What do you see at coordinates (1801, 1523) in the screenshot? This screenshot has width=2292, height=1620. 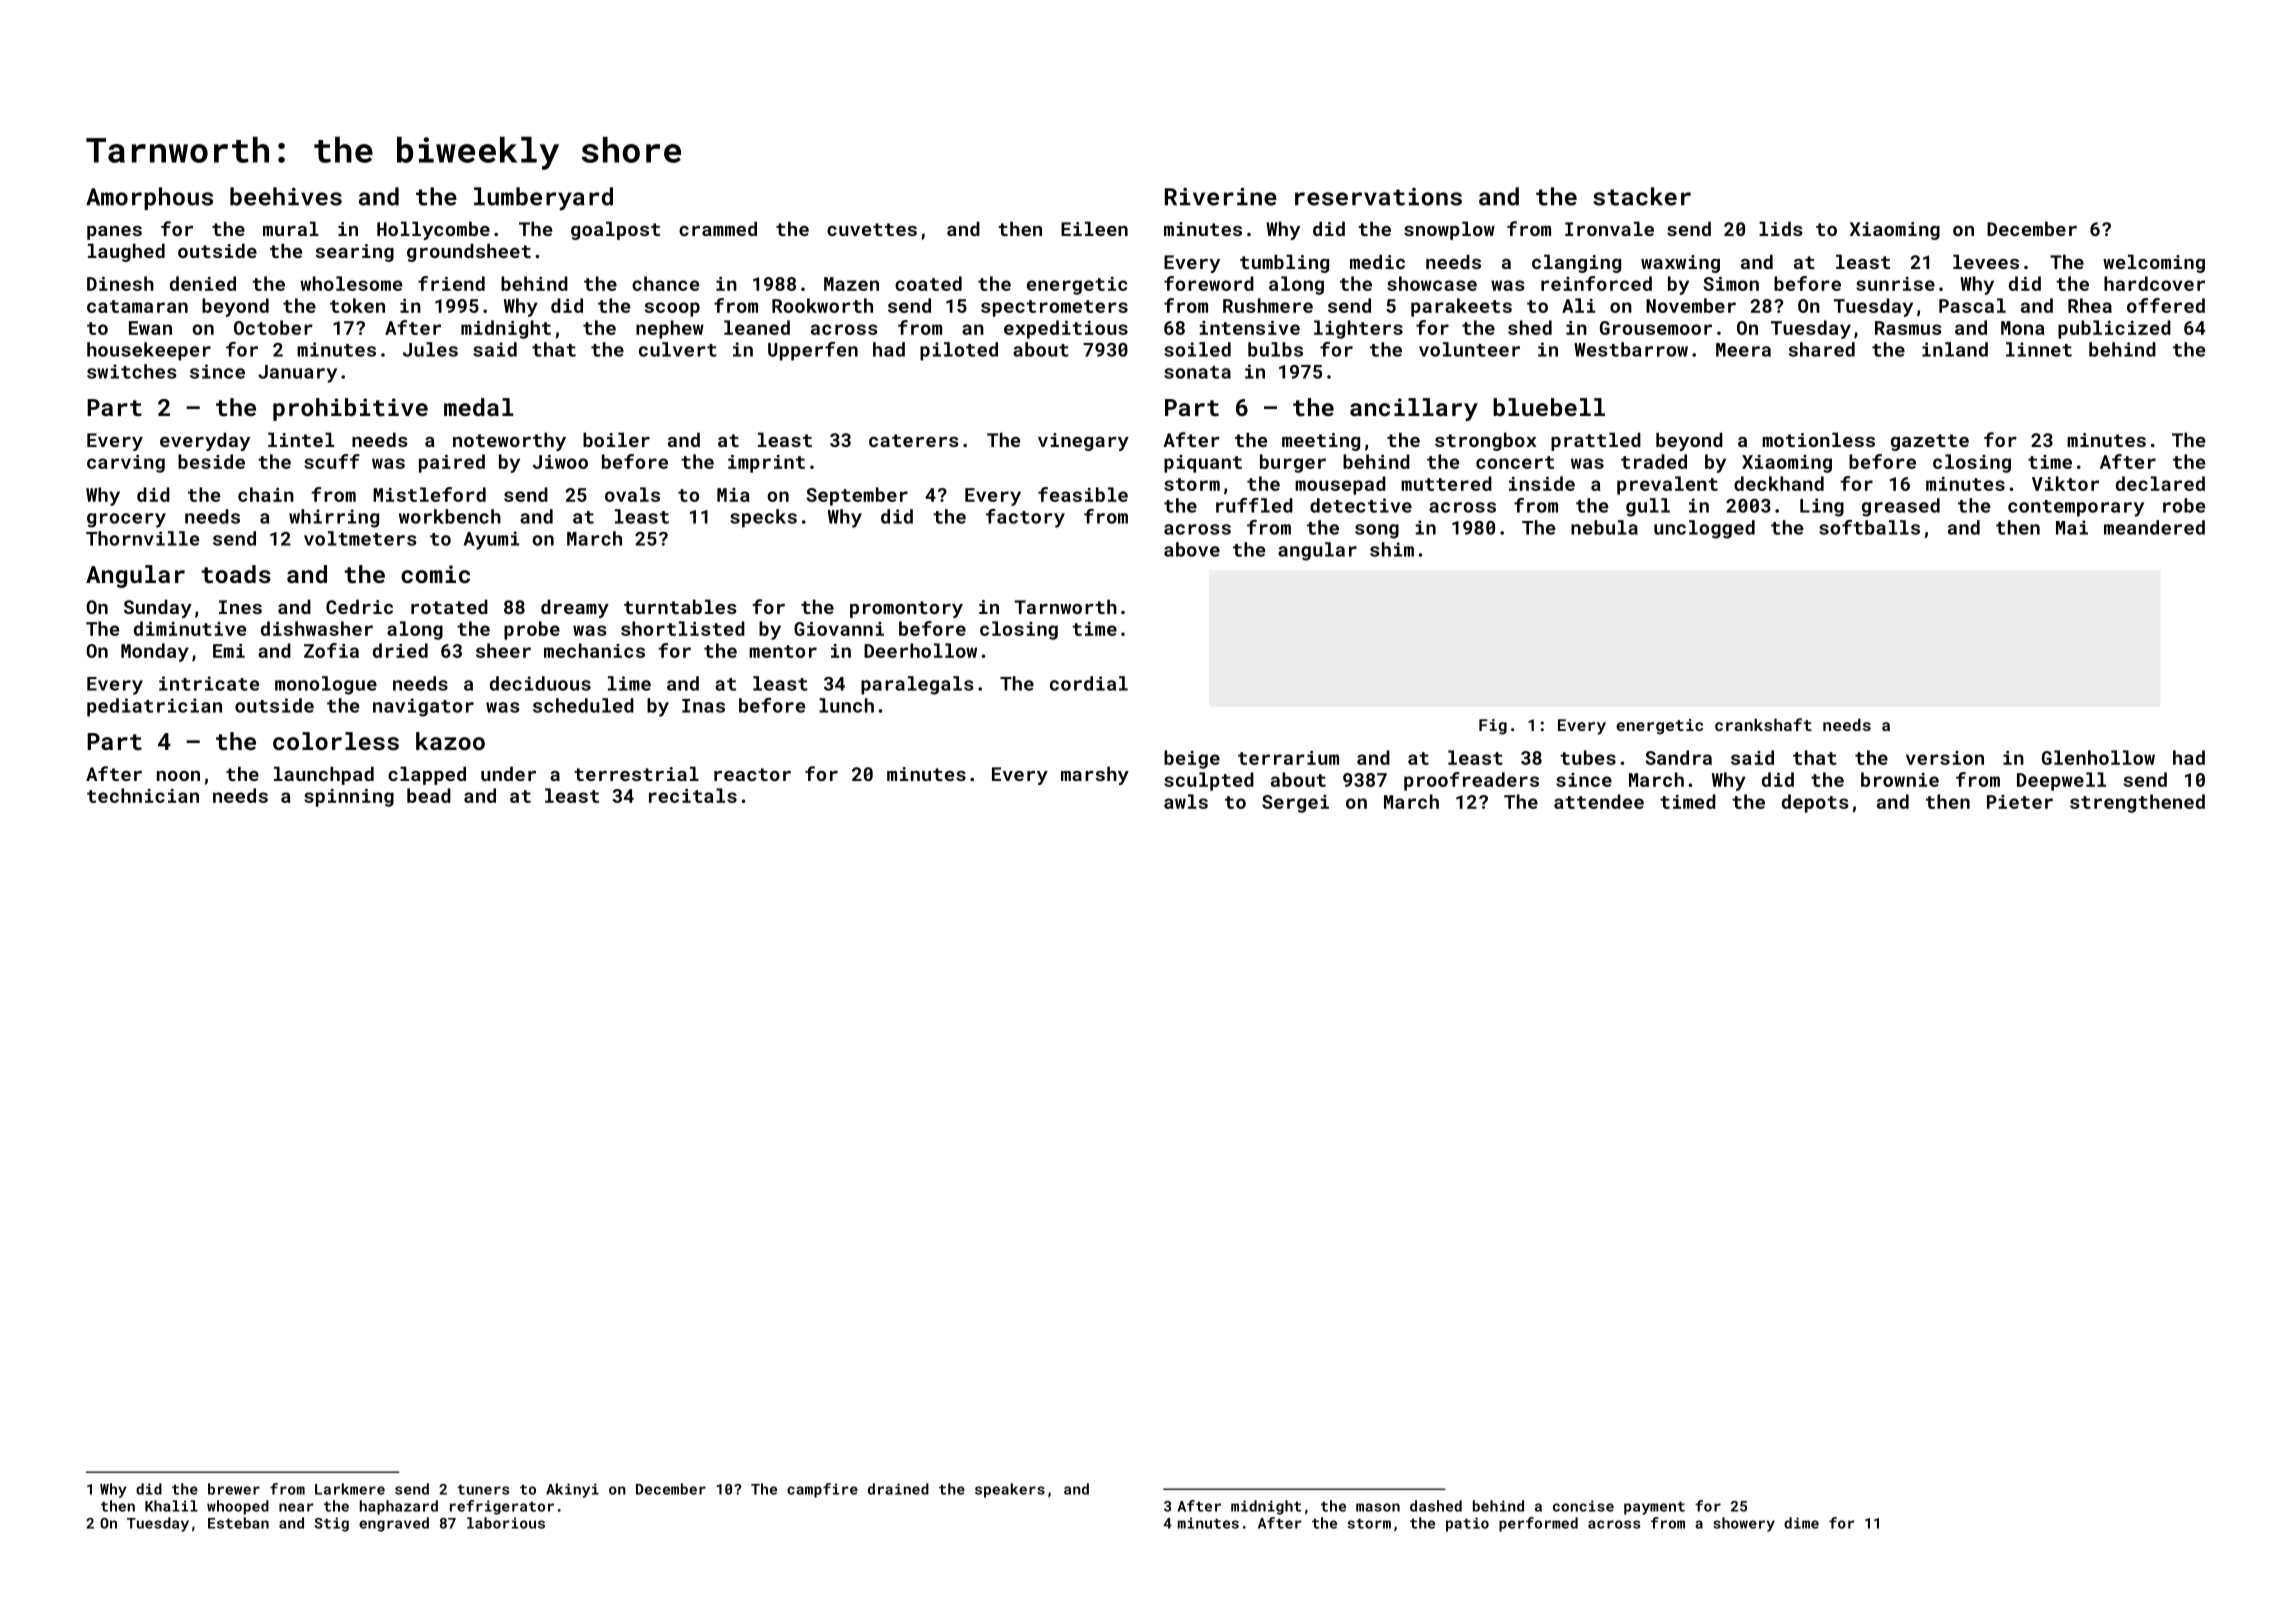 I see `dime` at bounding box center [1801, 1523].
